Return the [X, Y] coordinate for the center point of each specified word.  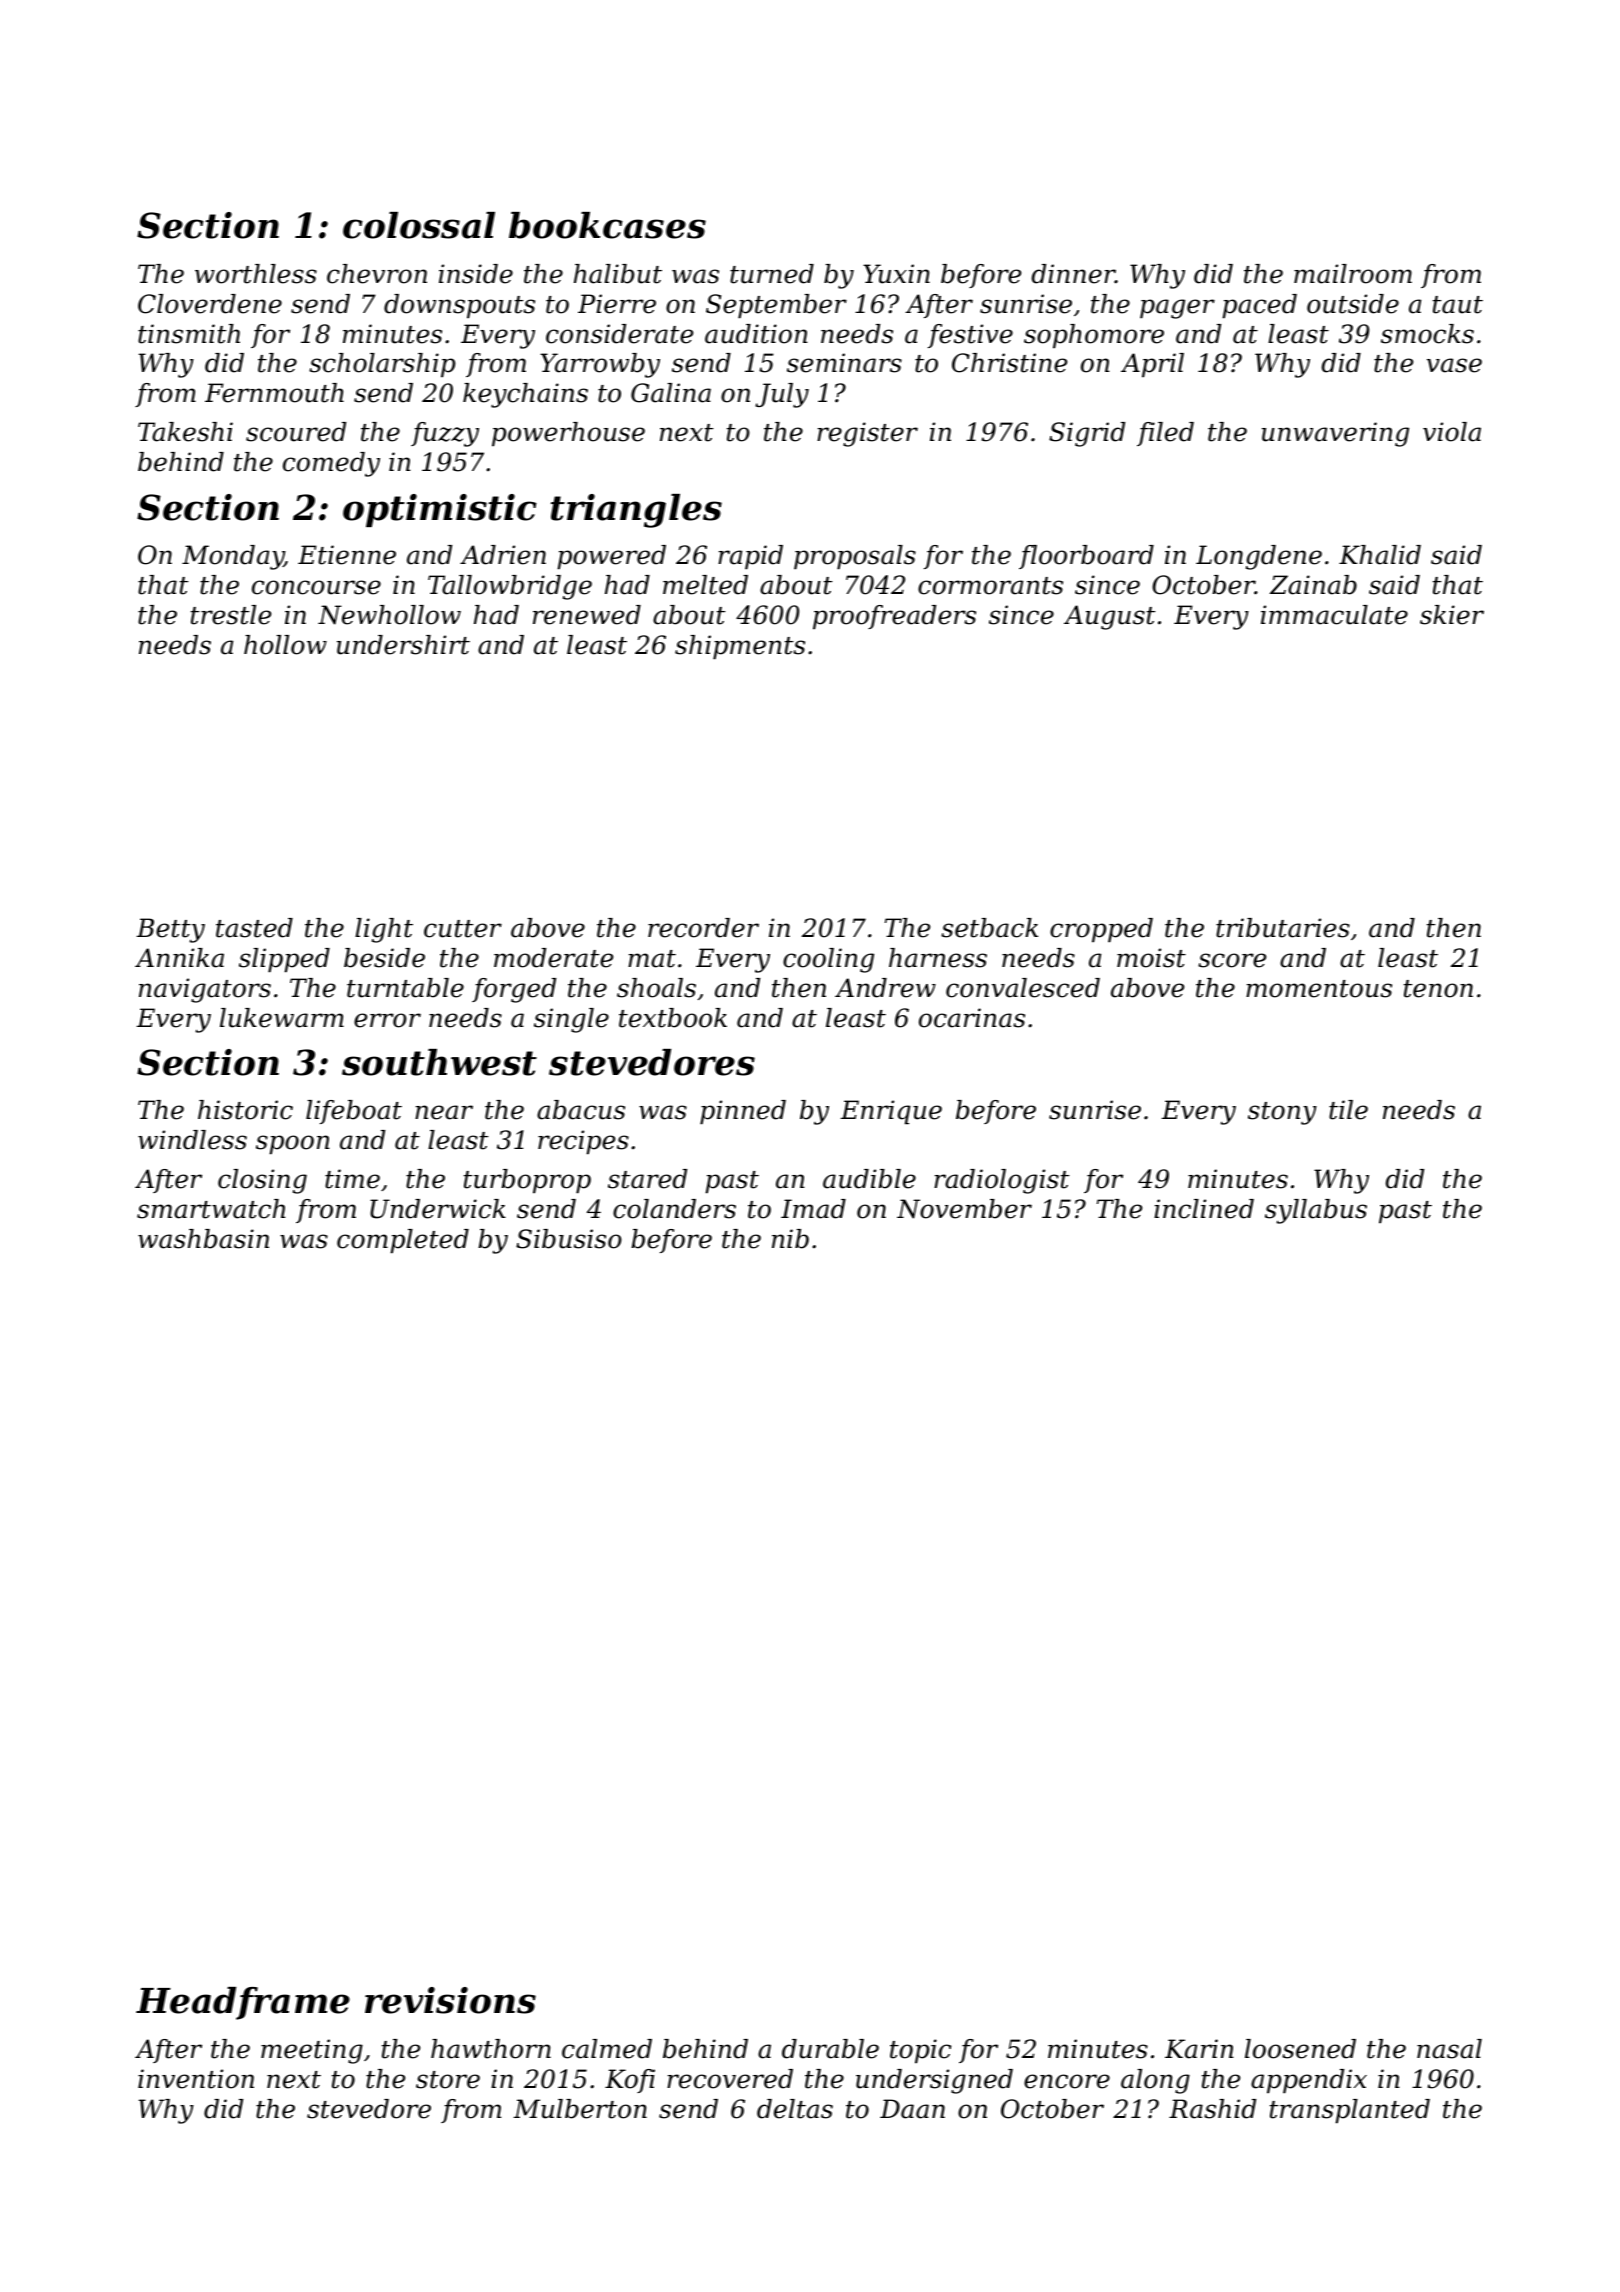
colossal [419, 225]
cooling [828, 960]
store [448, 2080]
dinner [1073, 274]
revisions [450, 2000]
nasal [1449, 2049]
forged [514, 990]
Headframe [243, 2003]
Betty [170, 930]
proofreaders [894, 617]
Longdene [1259, 557]
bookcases [607, 225]
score [1232, 960]
